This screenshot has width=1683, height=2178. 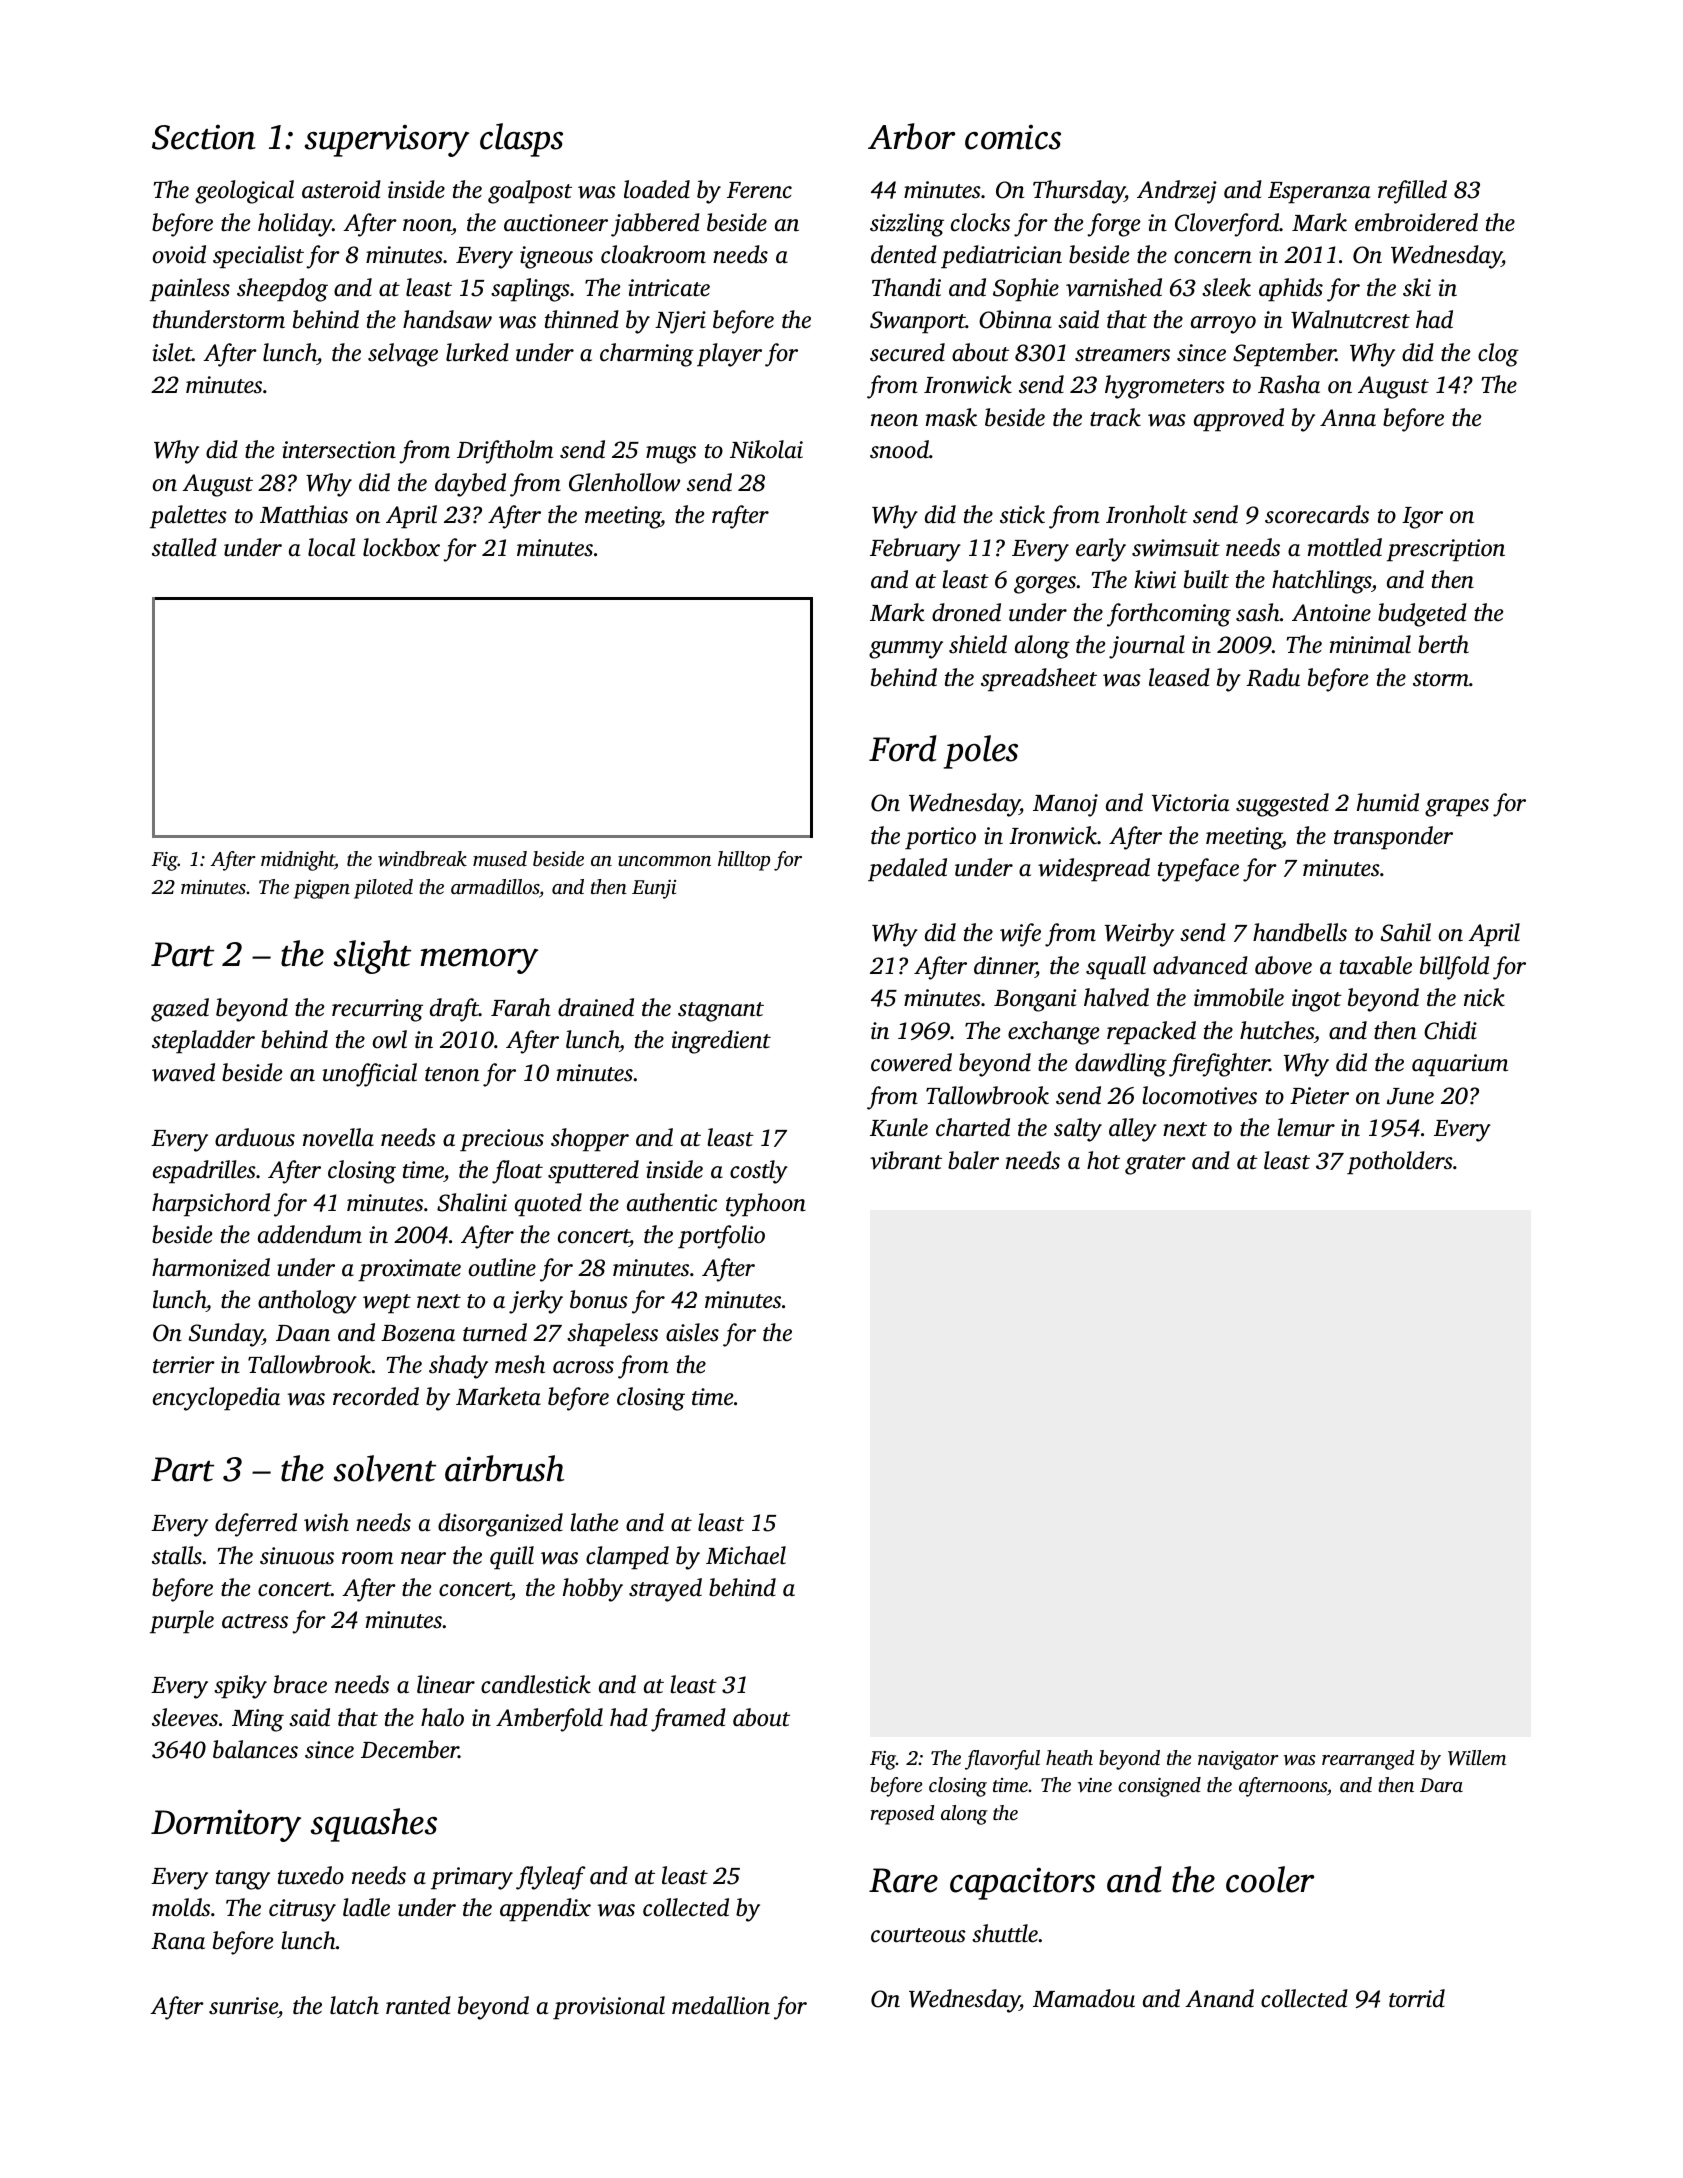 I want to click on selvage, so click(x=403, y=355).
